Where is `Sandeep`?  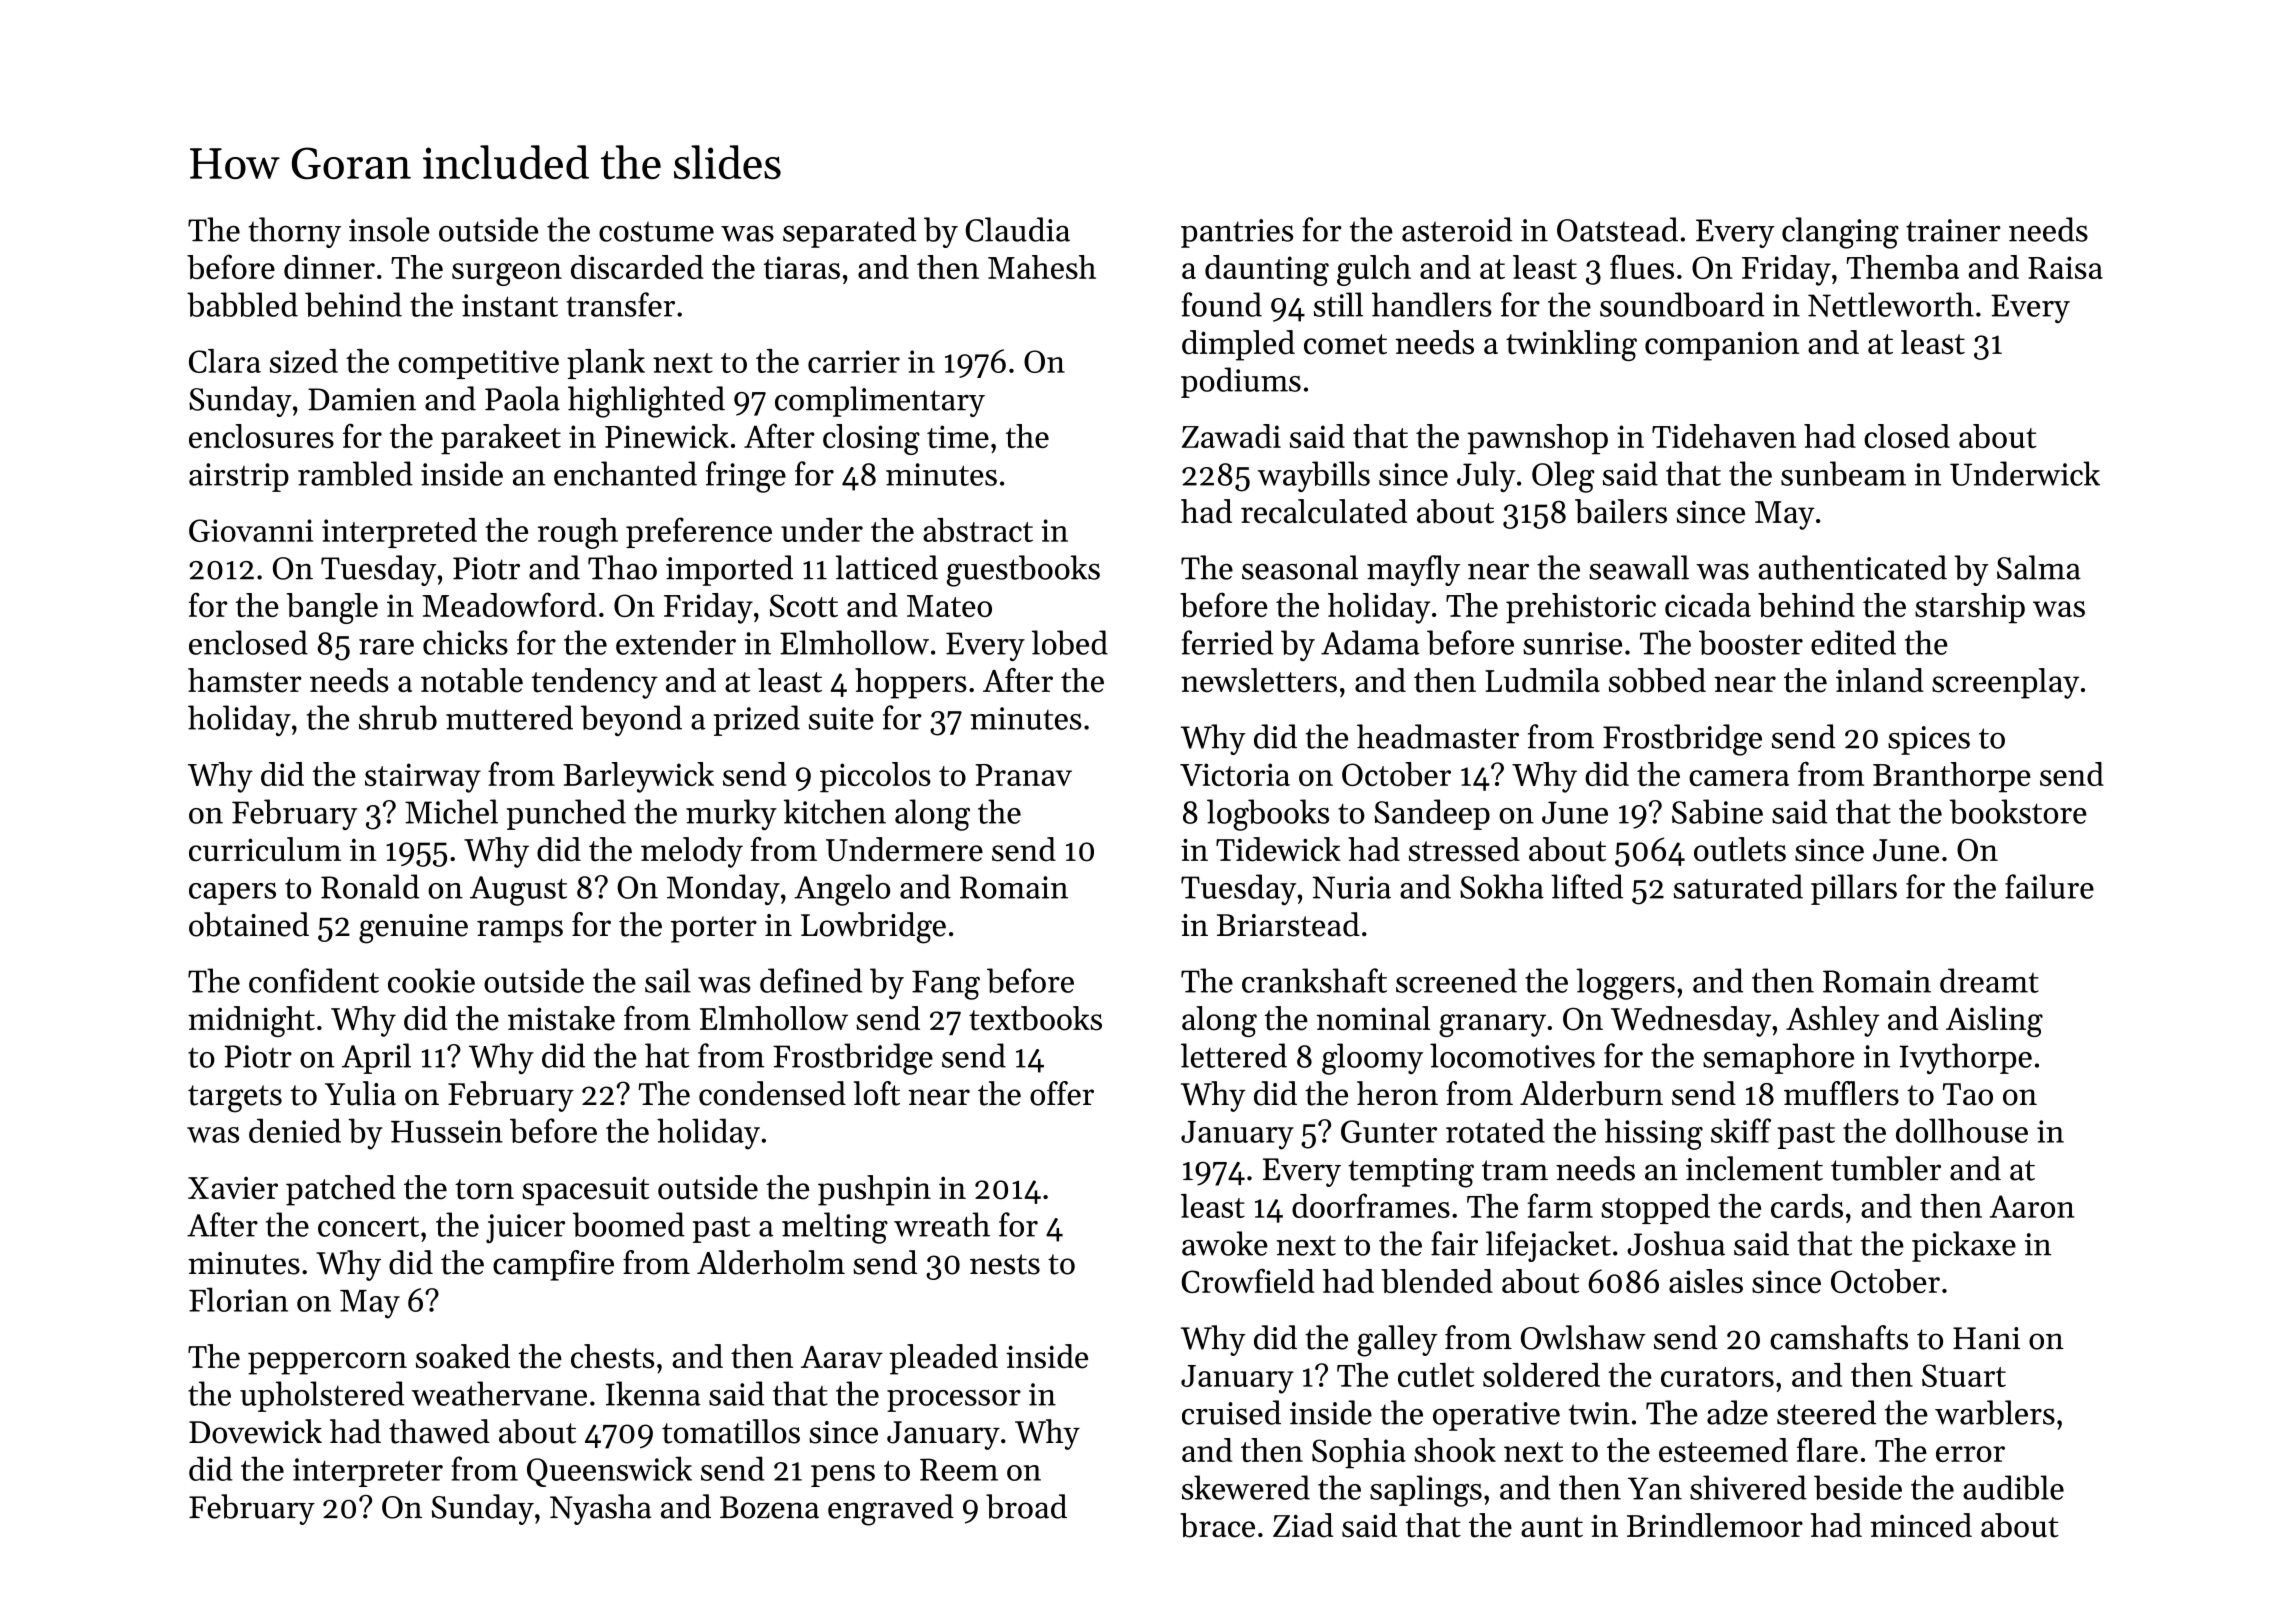
Sandeep is located at coordinates (1432, 814).
